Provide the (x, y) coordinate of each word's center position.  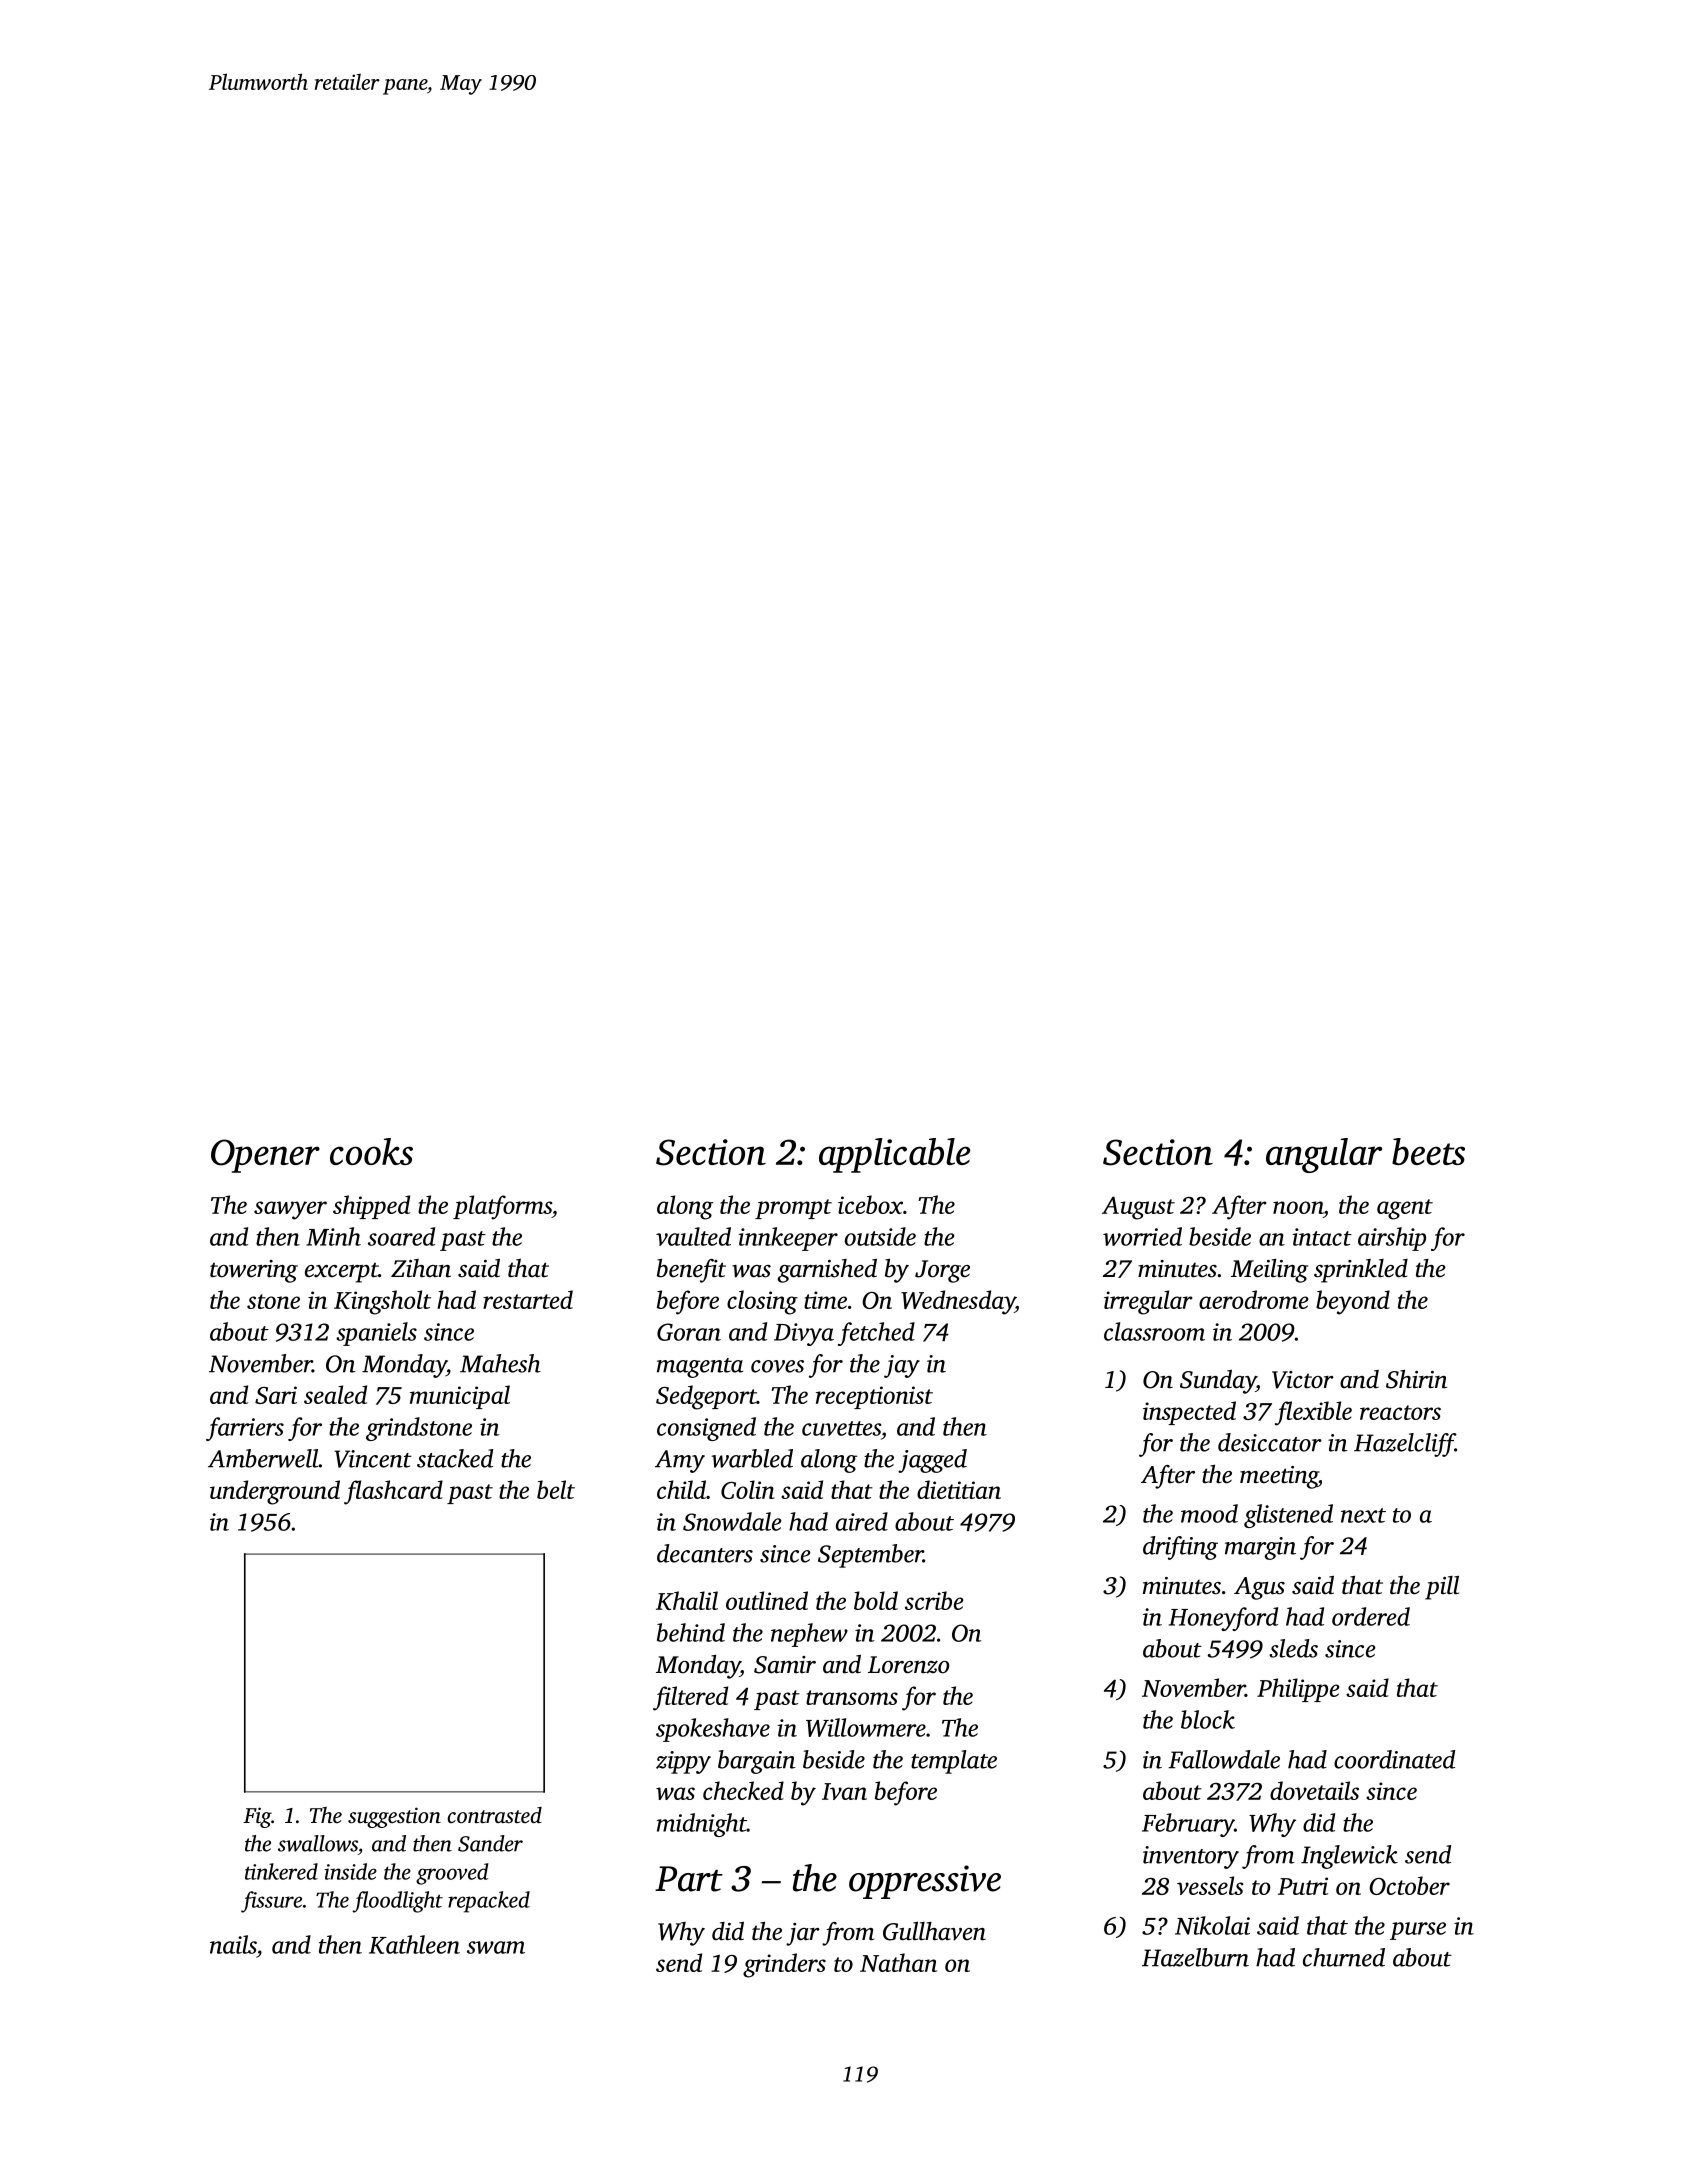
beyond (1353, 1302)
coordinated (1395, 1759)
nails (233, 1944)
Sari (276, 1395)
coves (777, 1366)
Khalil (687, 1600)
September (870, 1556)
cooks (371, 1151)
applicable (894, 1155)
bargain (756, 1762)
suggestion (394, 1817)
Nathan (898, 1962)
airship (1392, 1239)
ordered (1371, 1616)
